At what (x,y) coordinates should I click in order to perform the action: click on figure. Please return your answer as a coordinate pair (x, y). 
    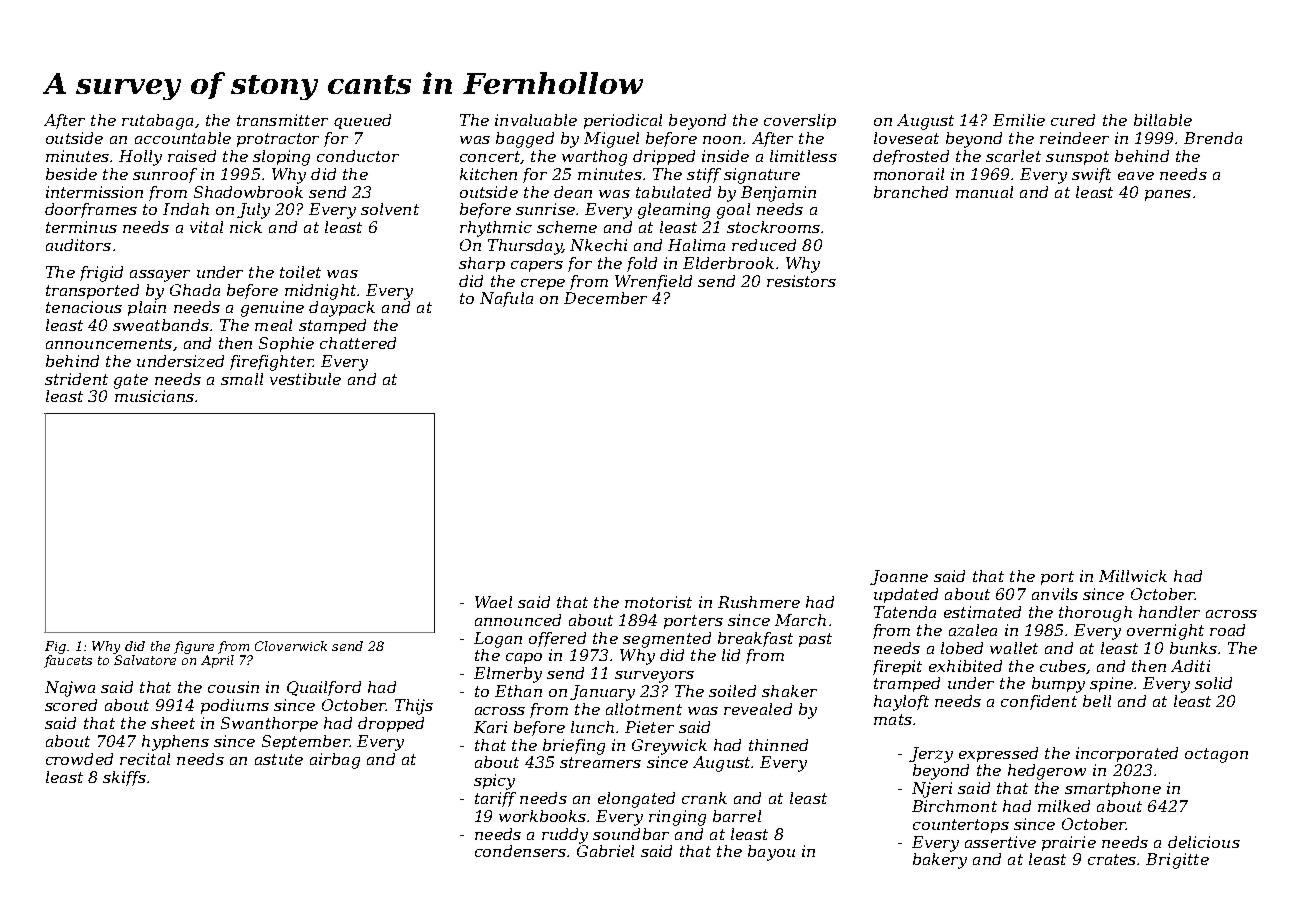
    Looking at the image, I should click on (194, 647).
